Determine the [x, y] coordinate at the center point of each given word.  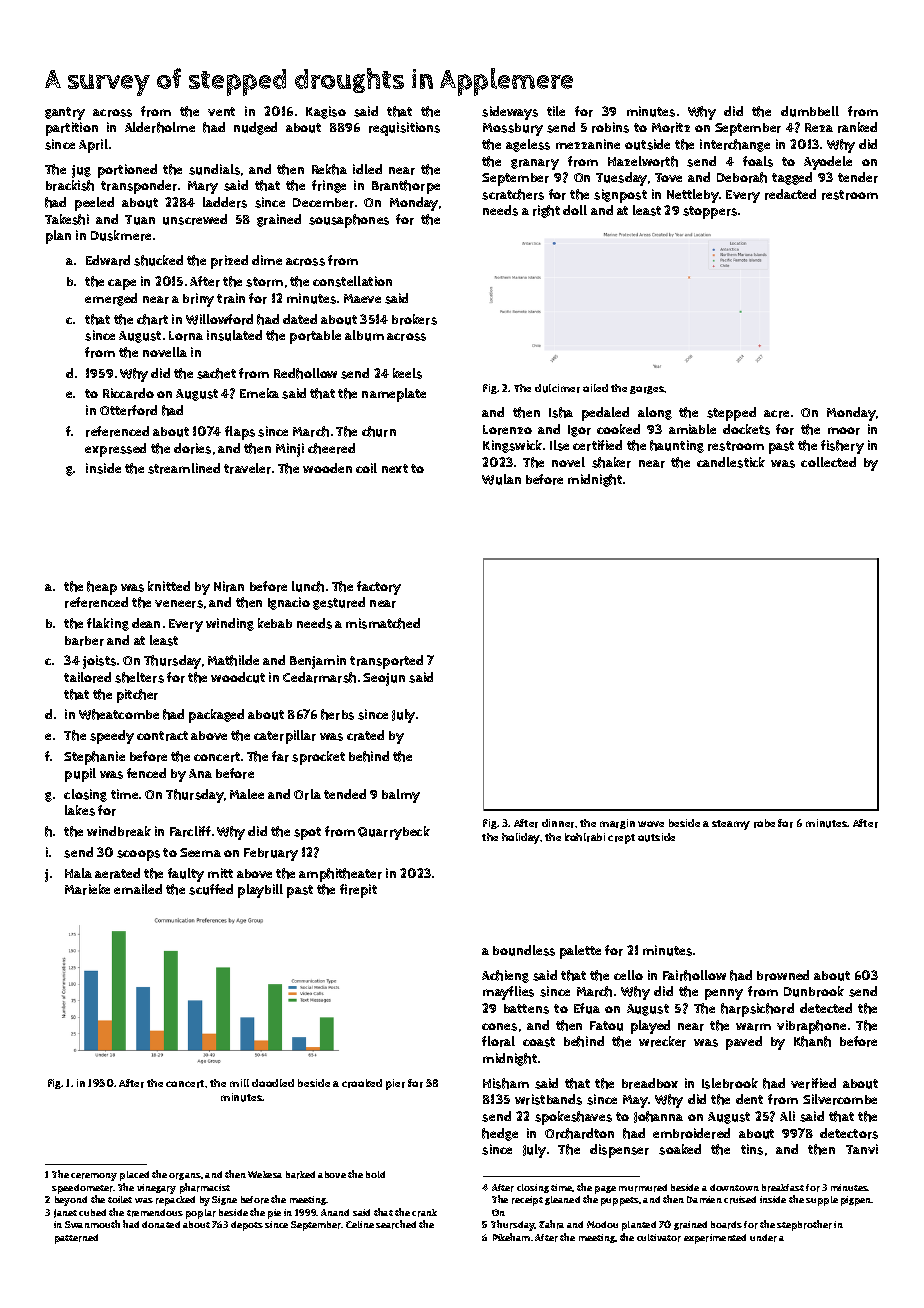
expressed [115, 450]
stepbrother [804, 1225]
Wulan [501, 479]
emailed [138, 889]
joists [99, 662]
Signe [224, 1200]
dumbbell [810, 111]
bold [375, 1174]
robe [764, 823]
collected [828, 462]
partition [72, 129]
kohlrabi [585, 837]
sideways [510, 113]
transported [386, 662]
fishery [842, 447]
